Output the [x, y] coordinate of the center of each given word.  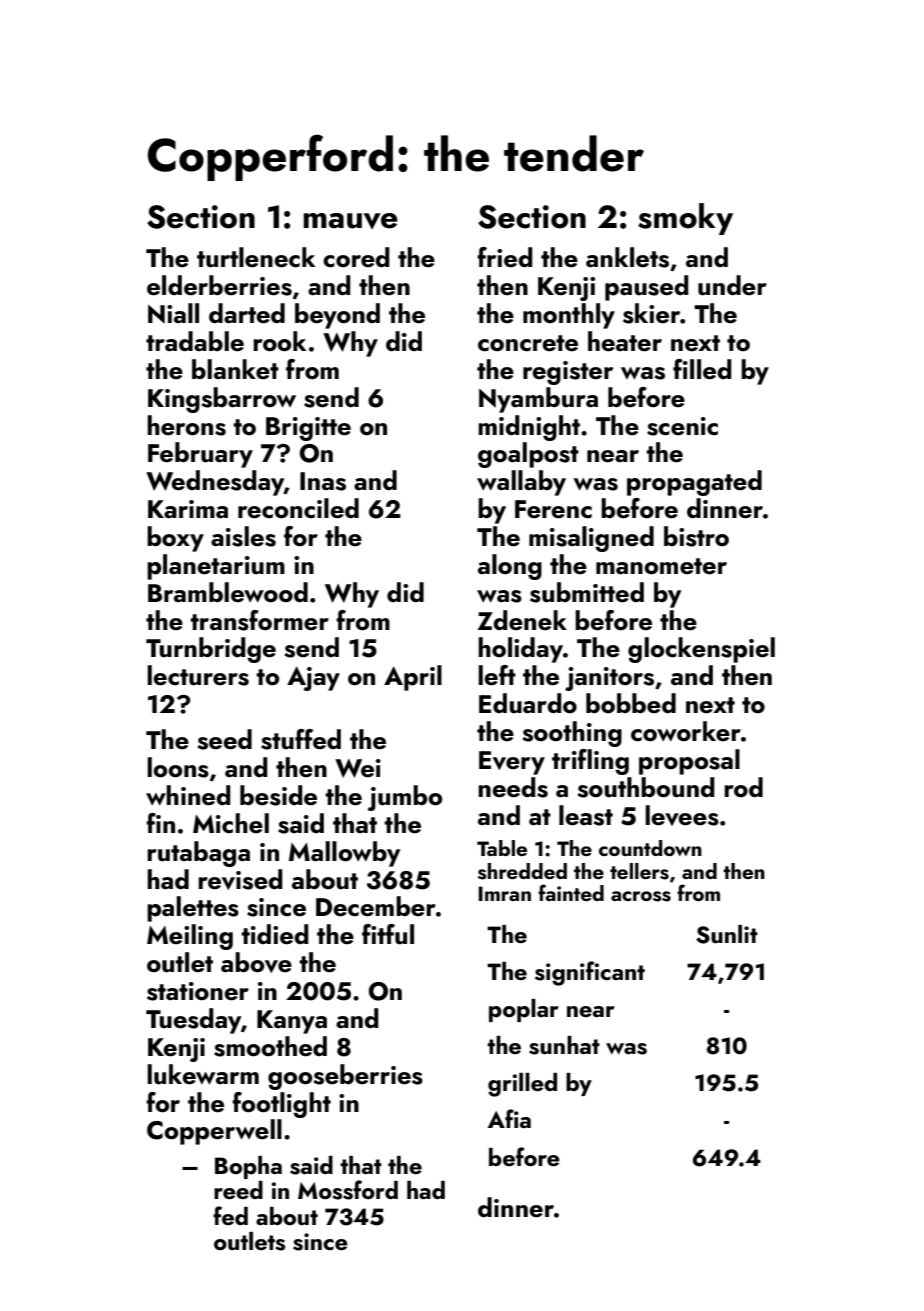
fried [505, 257]
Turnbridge [211, 650]
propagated [694, 483]
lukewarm [203, 1074]
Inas [323, 481]
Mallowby [344, 854]
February [200, 455]
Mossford [348, 1190]
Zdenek [522, 620]
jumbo [404, 798]
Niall [173, 313]
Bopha [248, 1167]
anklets [627, 257]
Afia [509, 1118]
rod [743, 787]
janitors [609, 679]
